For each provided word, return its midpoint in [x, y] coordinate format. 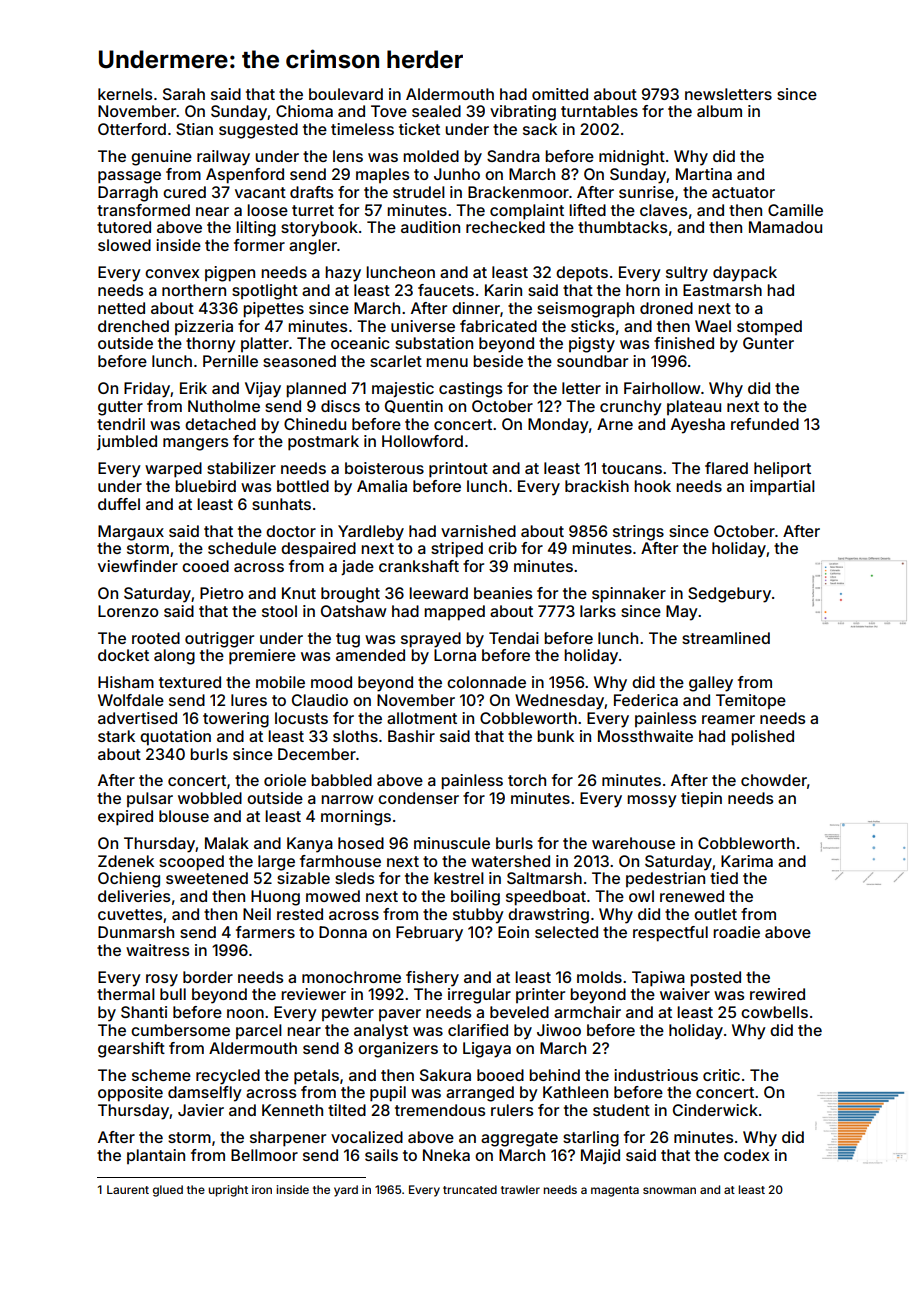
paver [400, 1015]
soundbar [592, 361]
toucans [632, 468]
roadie [736, 932]
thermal [126, 994]
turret [313, 210]
